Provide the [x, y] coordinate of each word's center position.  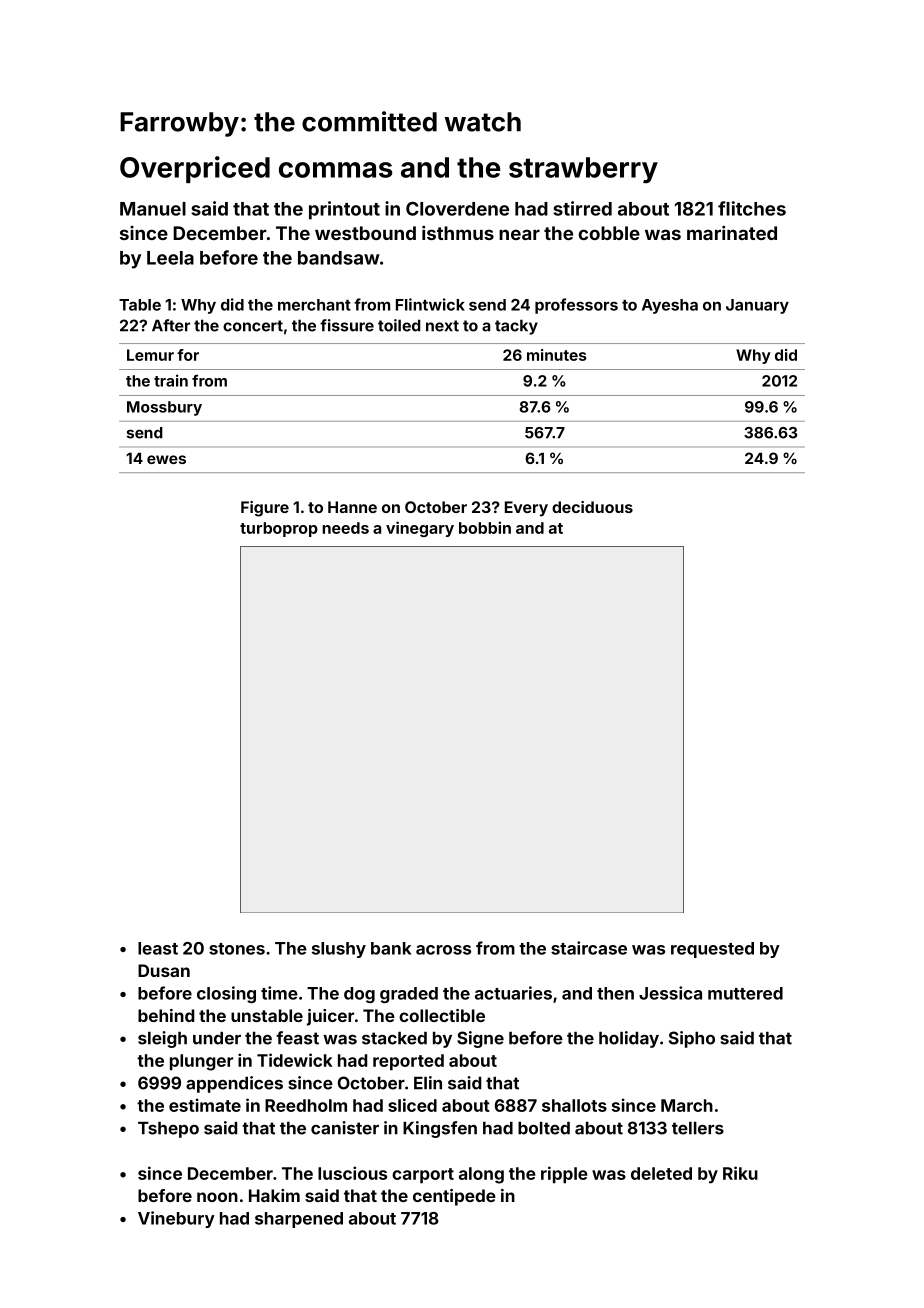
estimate [205, 1105]
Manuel [153, 209]
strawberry [583, 170]
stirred [582, 208]
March [687, 1105]
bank [391, 948]
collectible [442, 1015]
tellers [698, 1128]
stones [237, 949]
